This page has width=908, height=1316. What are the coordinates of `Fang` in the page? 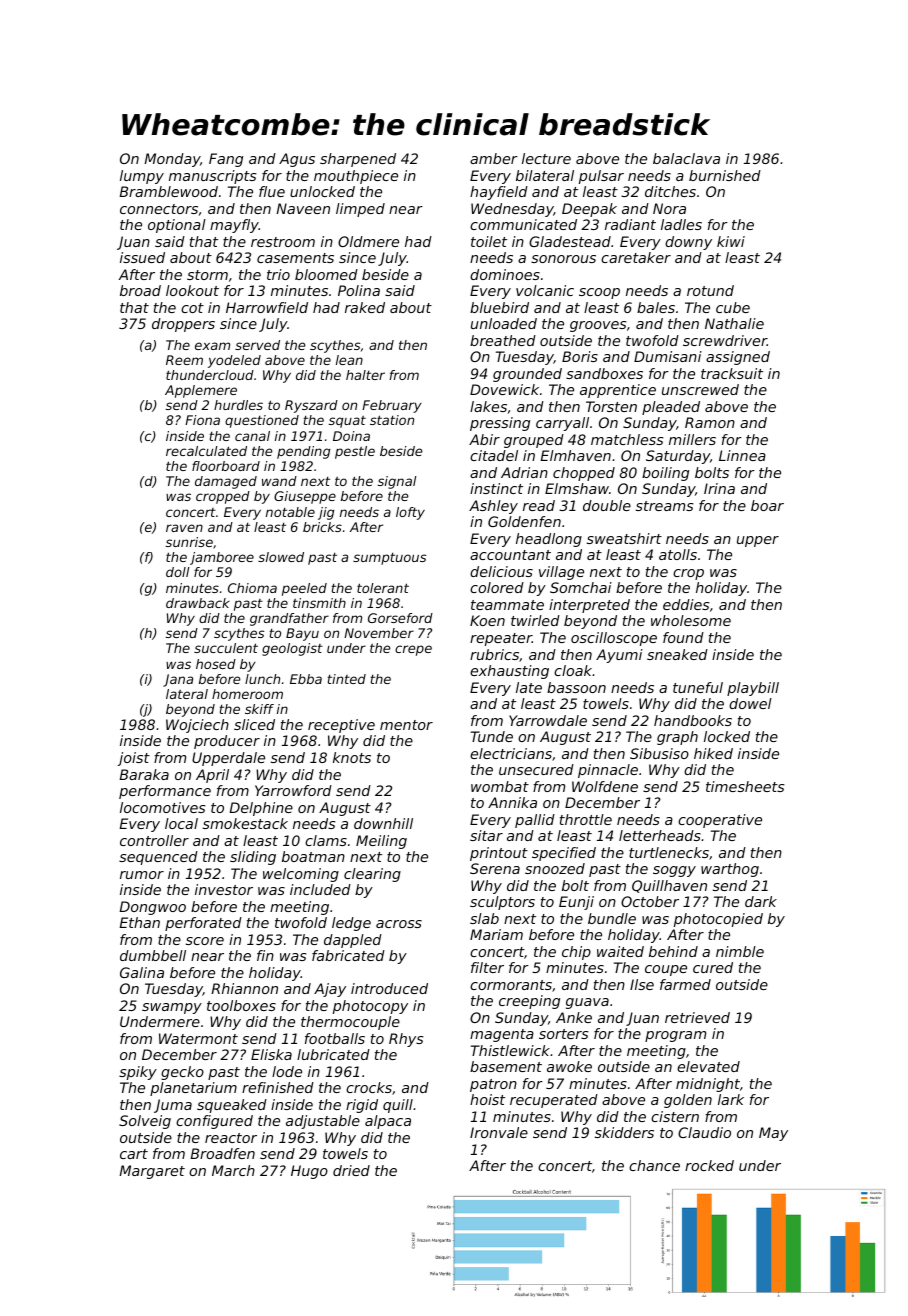 It's located at (226, 160).
